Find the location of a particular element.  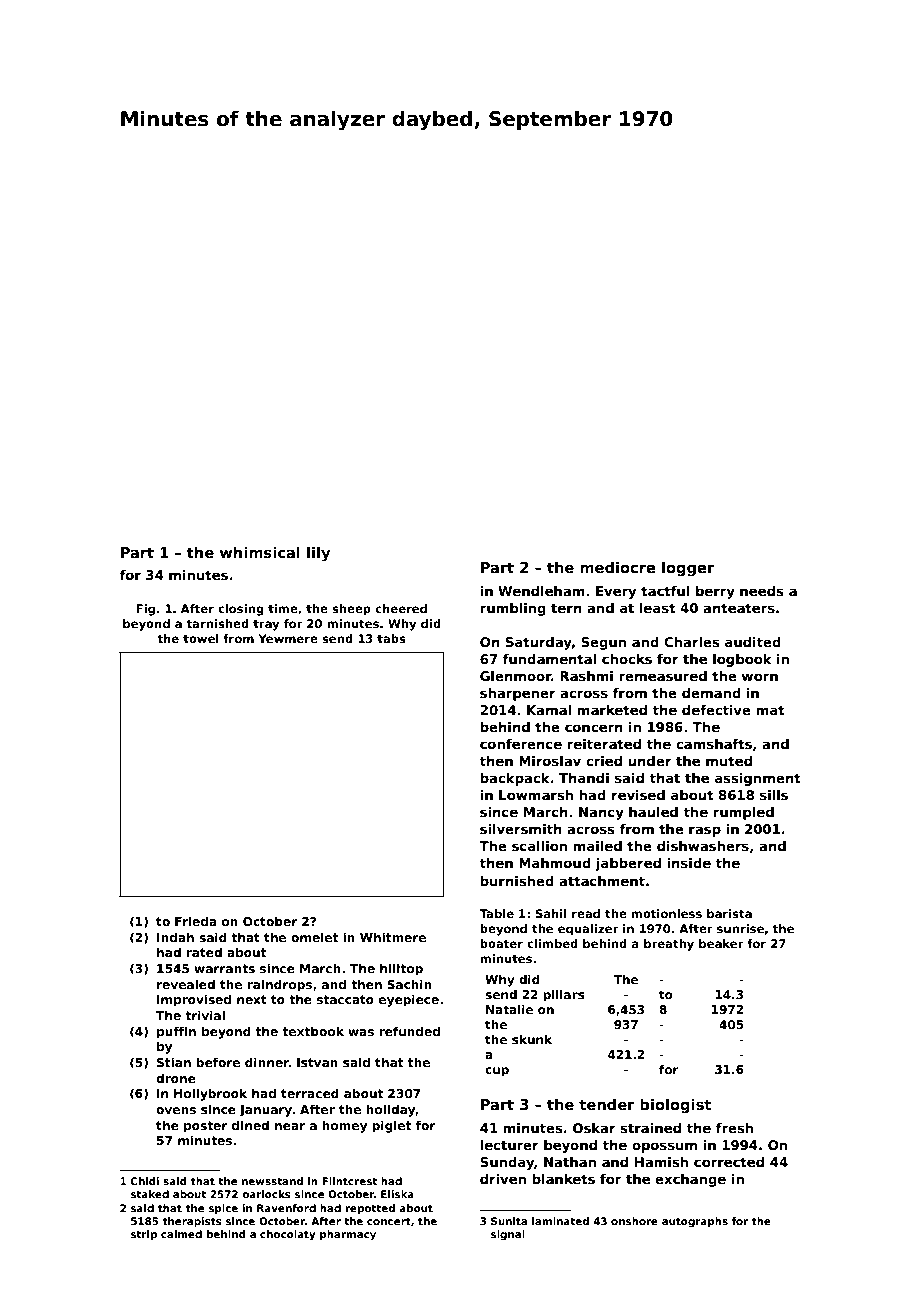

trivial is located at coordinates (205, 1015).
